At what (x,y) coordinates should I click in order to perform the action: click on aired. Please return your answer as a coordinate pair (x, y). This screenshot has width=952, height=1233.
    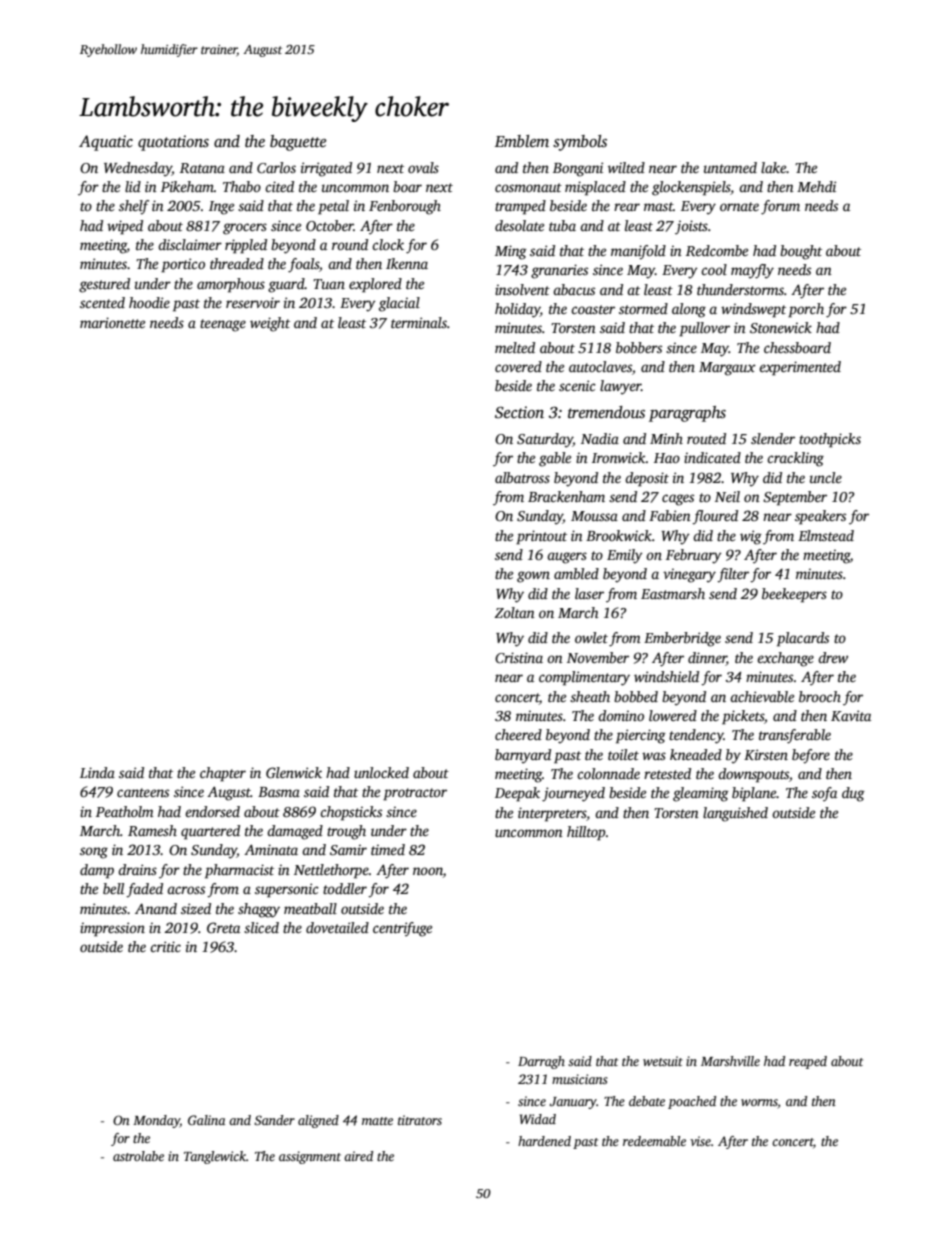
    Looking at the image, I should click on (358, 1156).
